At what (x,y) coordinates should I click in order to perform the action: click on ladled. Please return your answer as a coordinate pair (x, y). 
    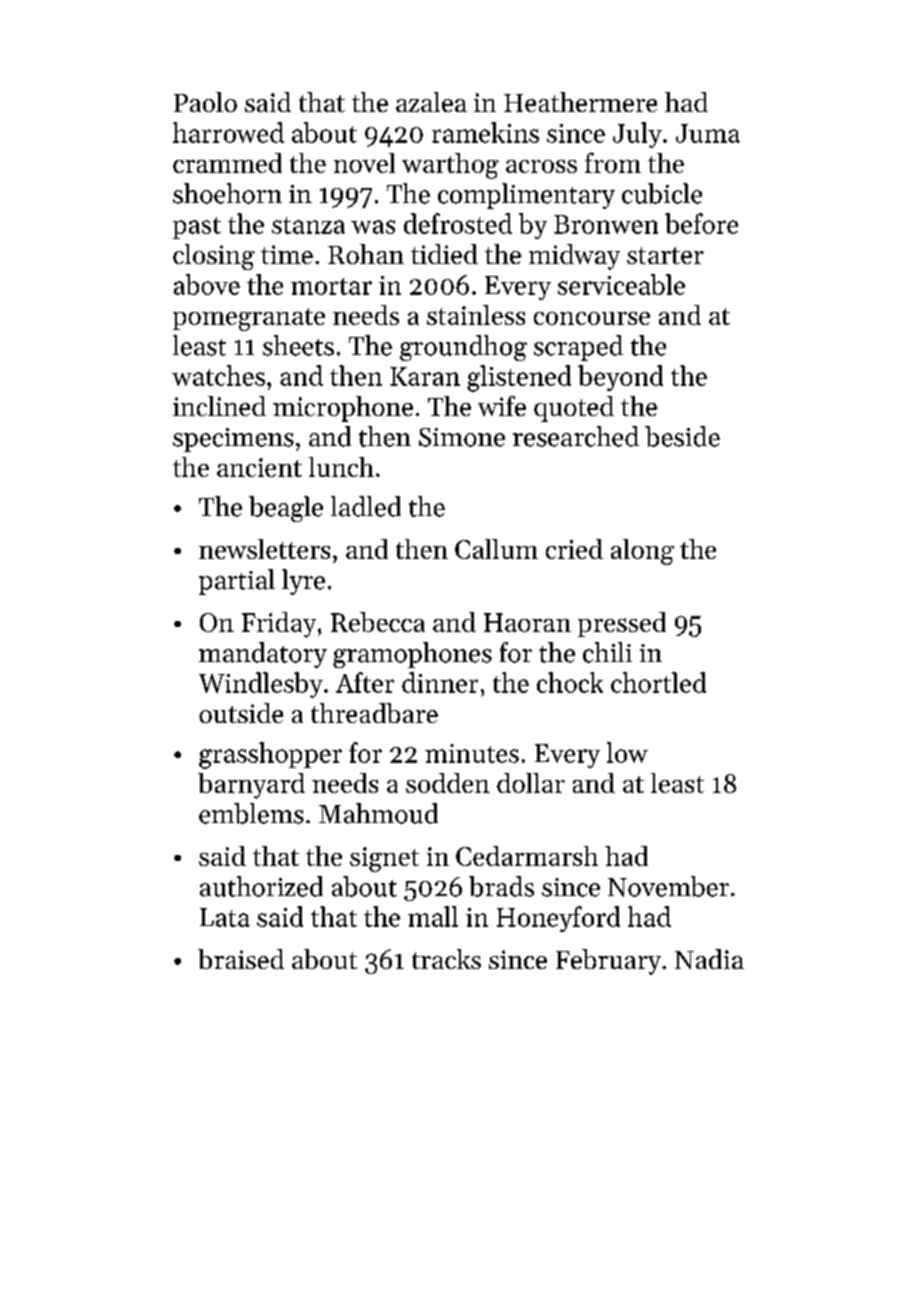
    Looking at the image, I should click on (366, 506).
